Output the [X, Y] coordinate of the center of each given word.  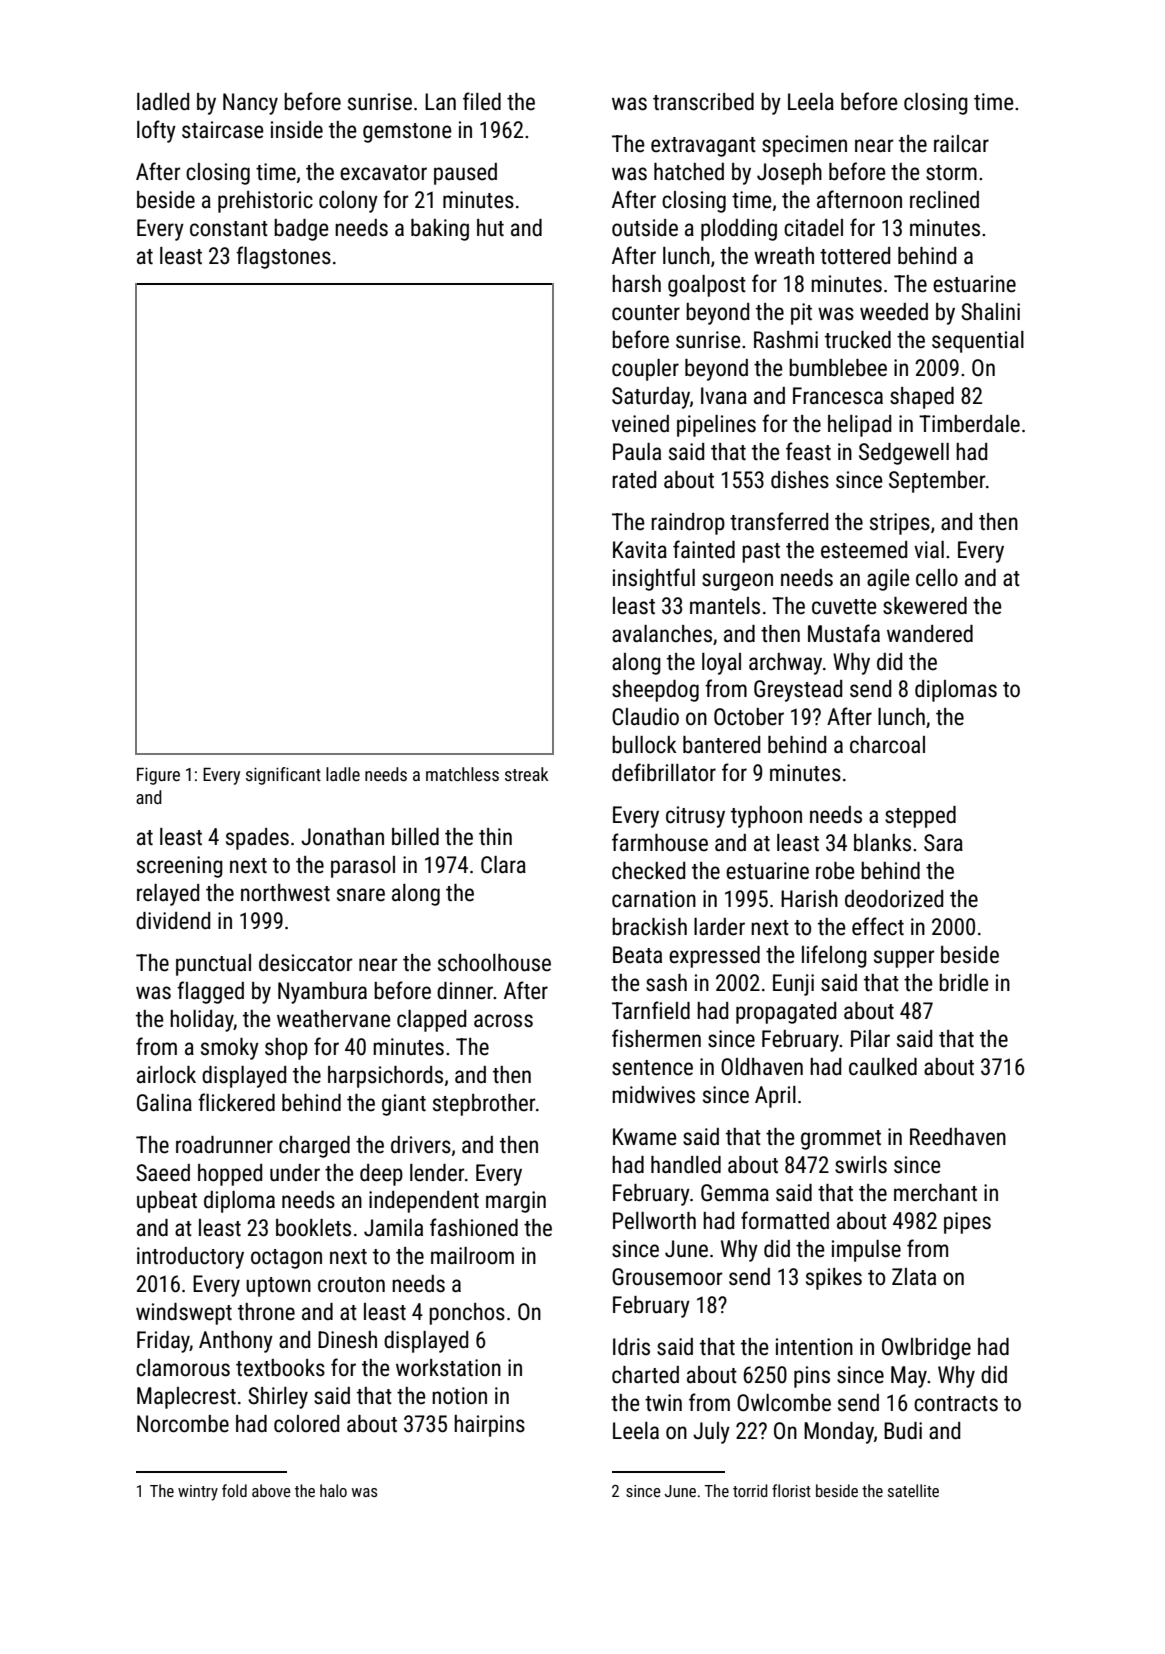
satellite [913, 1490]
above [271, 1490]
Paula [637, 452]
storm [951, 173]
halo [333, 1490]
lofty [156, 131]
